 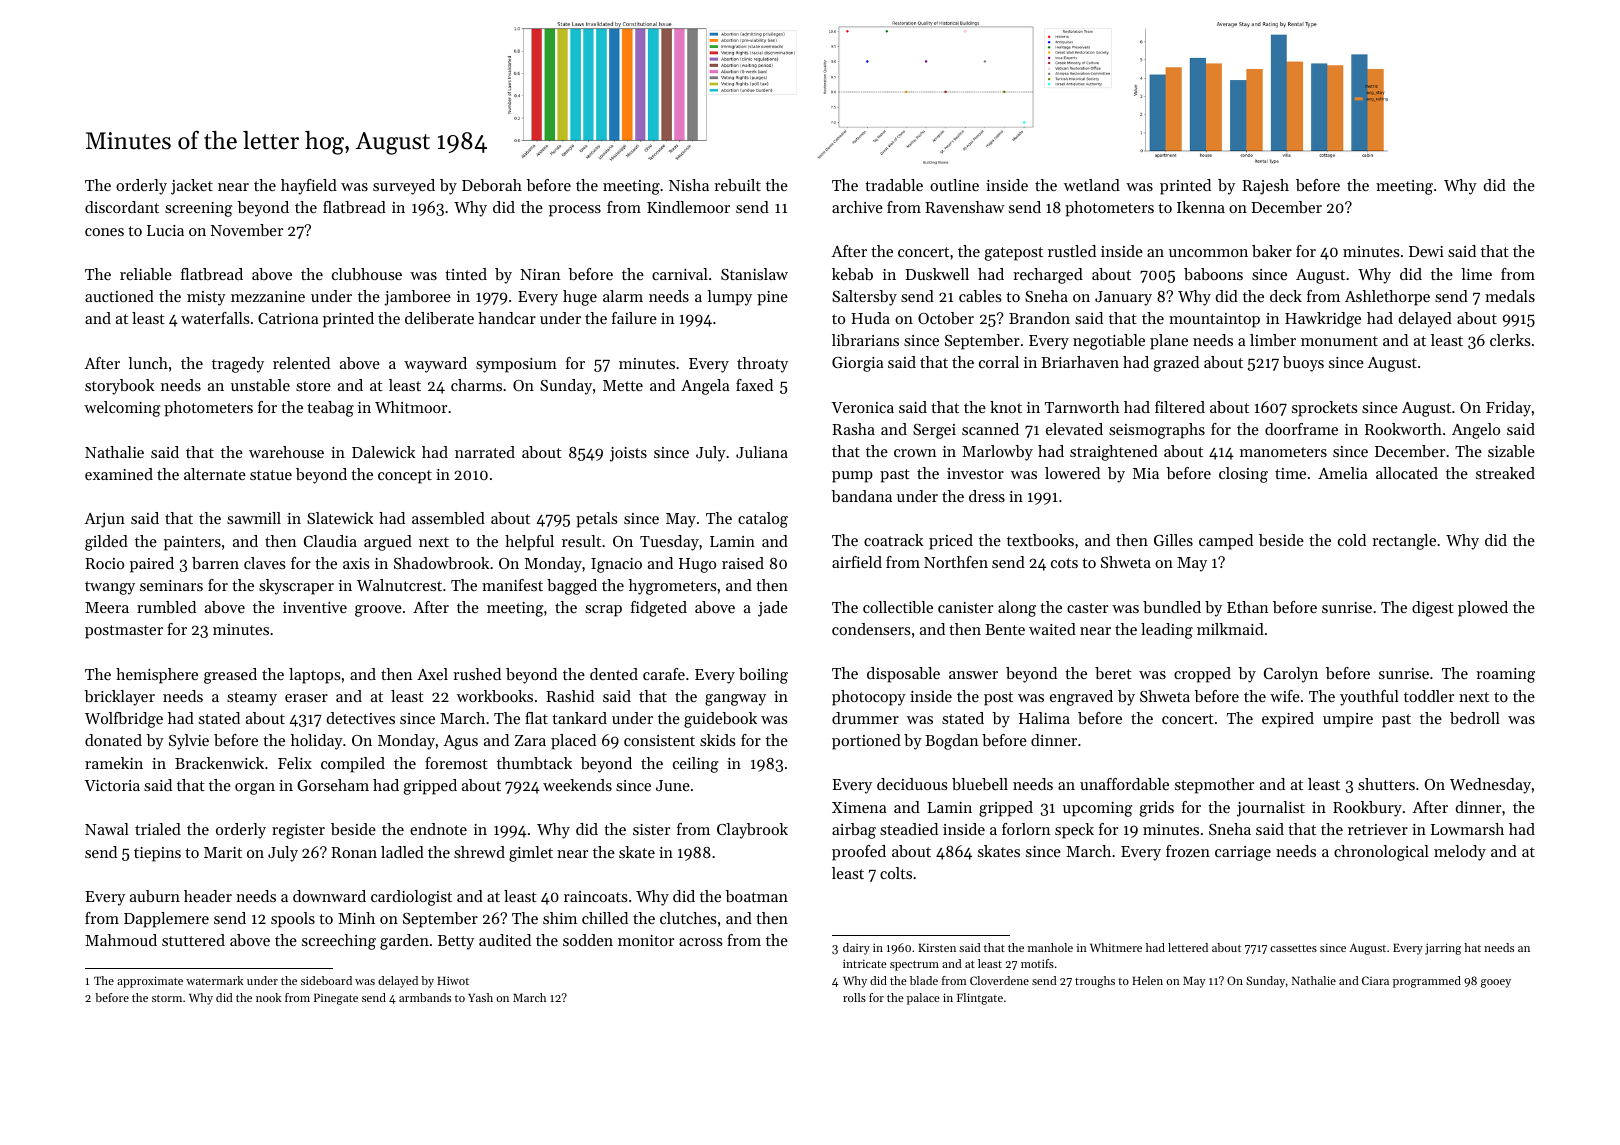 What do you see at coordinates (404, 942) in the page?
I see `garden` at bounding box center [404, 942].
